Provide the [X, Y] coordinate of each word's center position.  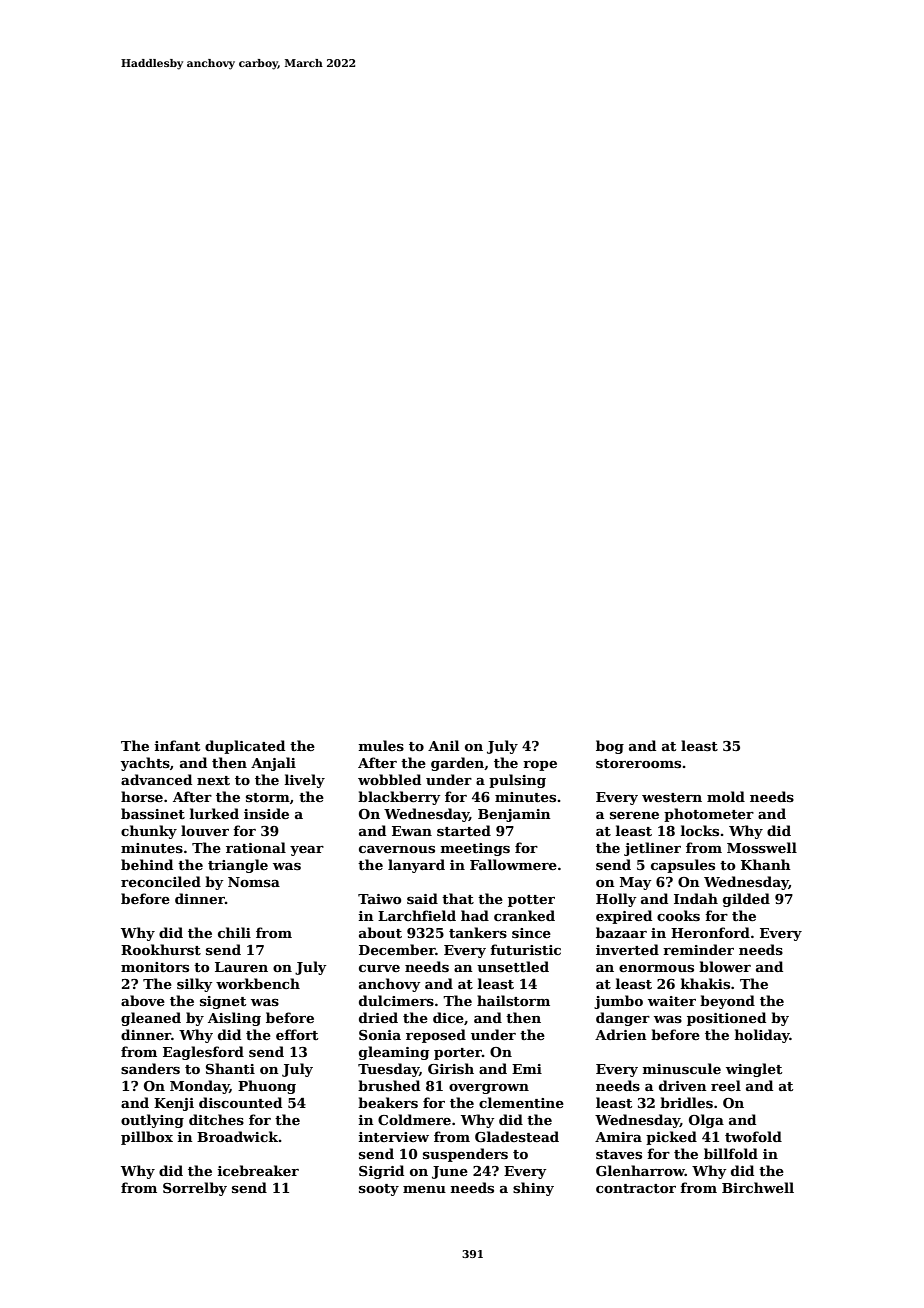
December [397, 949]
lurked [214, 813]
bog [610, 747]
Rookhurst [161, 949]
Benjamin [514, 815]
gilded [746, 900]
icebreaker [258, 1170]
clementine [521, 1102]
